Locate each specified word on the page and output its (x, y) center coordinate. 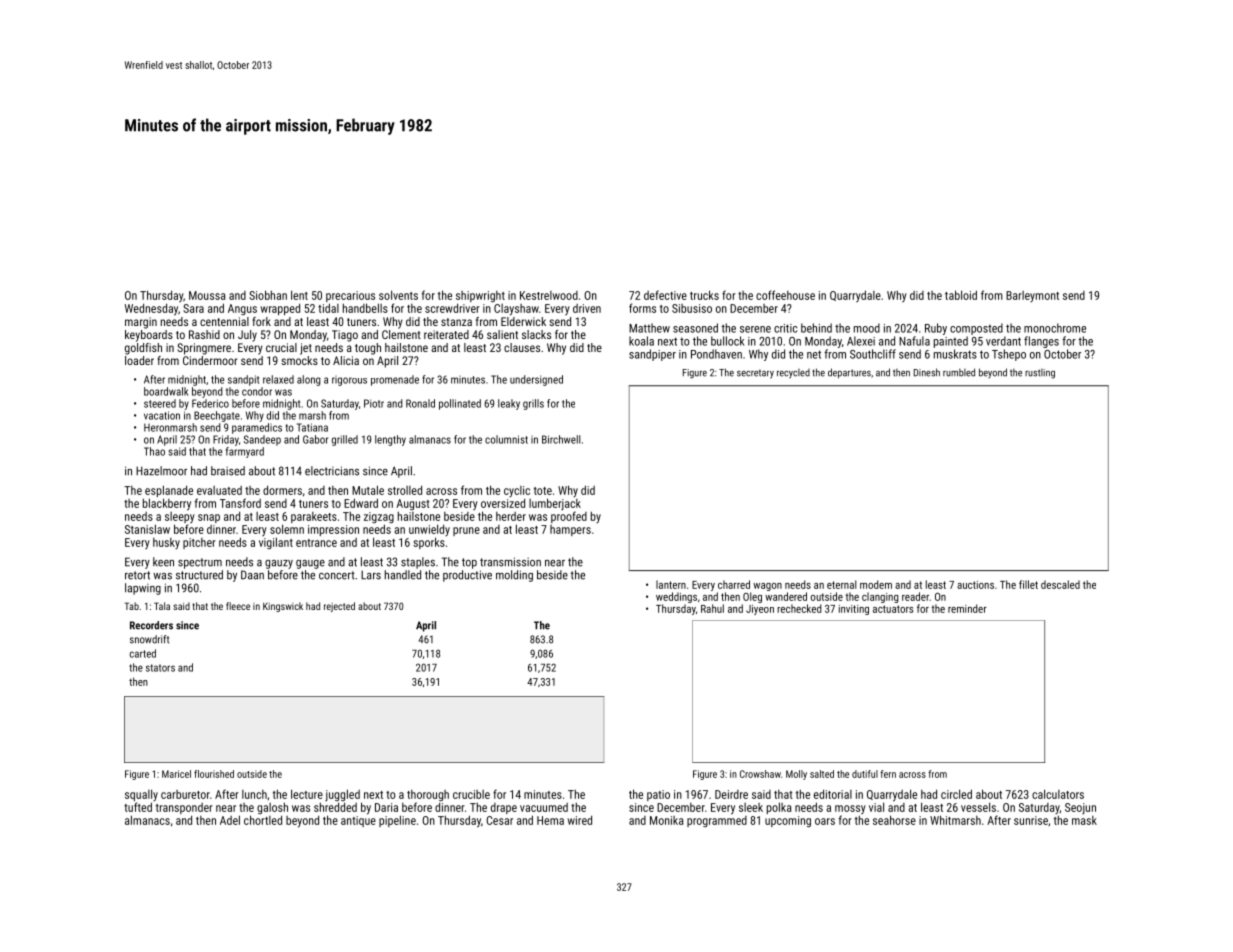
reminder (967, 608)
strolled (405, 490)
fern (888, 774)
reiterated (446, 334)
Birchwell (561, 439)
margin (141, 323)
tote (543, 491)
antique (358, 821)
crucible (471, 794)
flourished (214, 774)
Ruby (936, 329)
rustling (1040, 374)
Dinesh (927, 372)
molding (514, 576)
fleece (238, 606)
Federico (210, 403)
